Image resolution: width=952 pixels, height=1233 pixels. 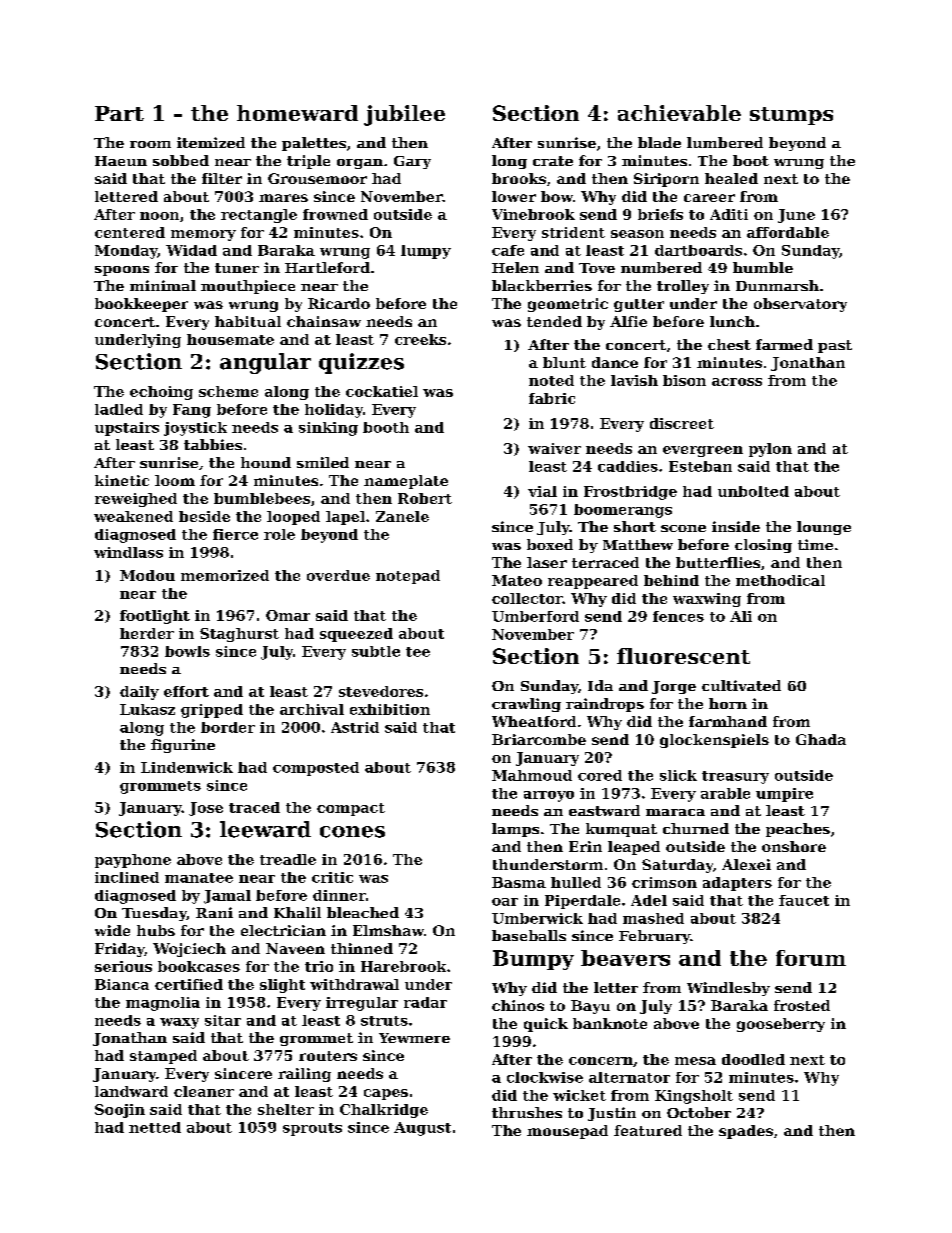 What do you see at coordinates (573, 232) in the document?
I see `strident` at bounding box center [573, 232].
